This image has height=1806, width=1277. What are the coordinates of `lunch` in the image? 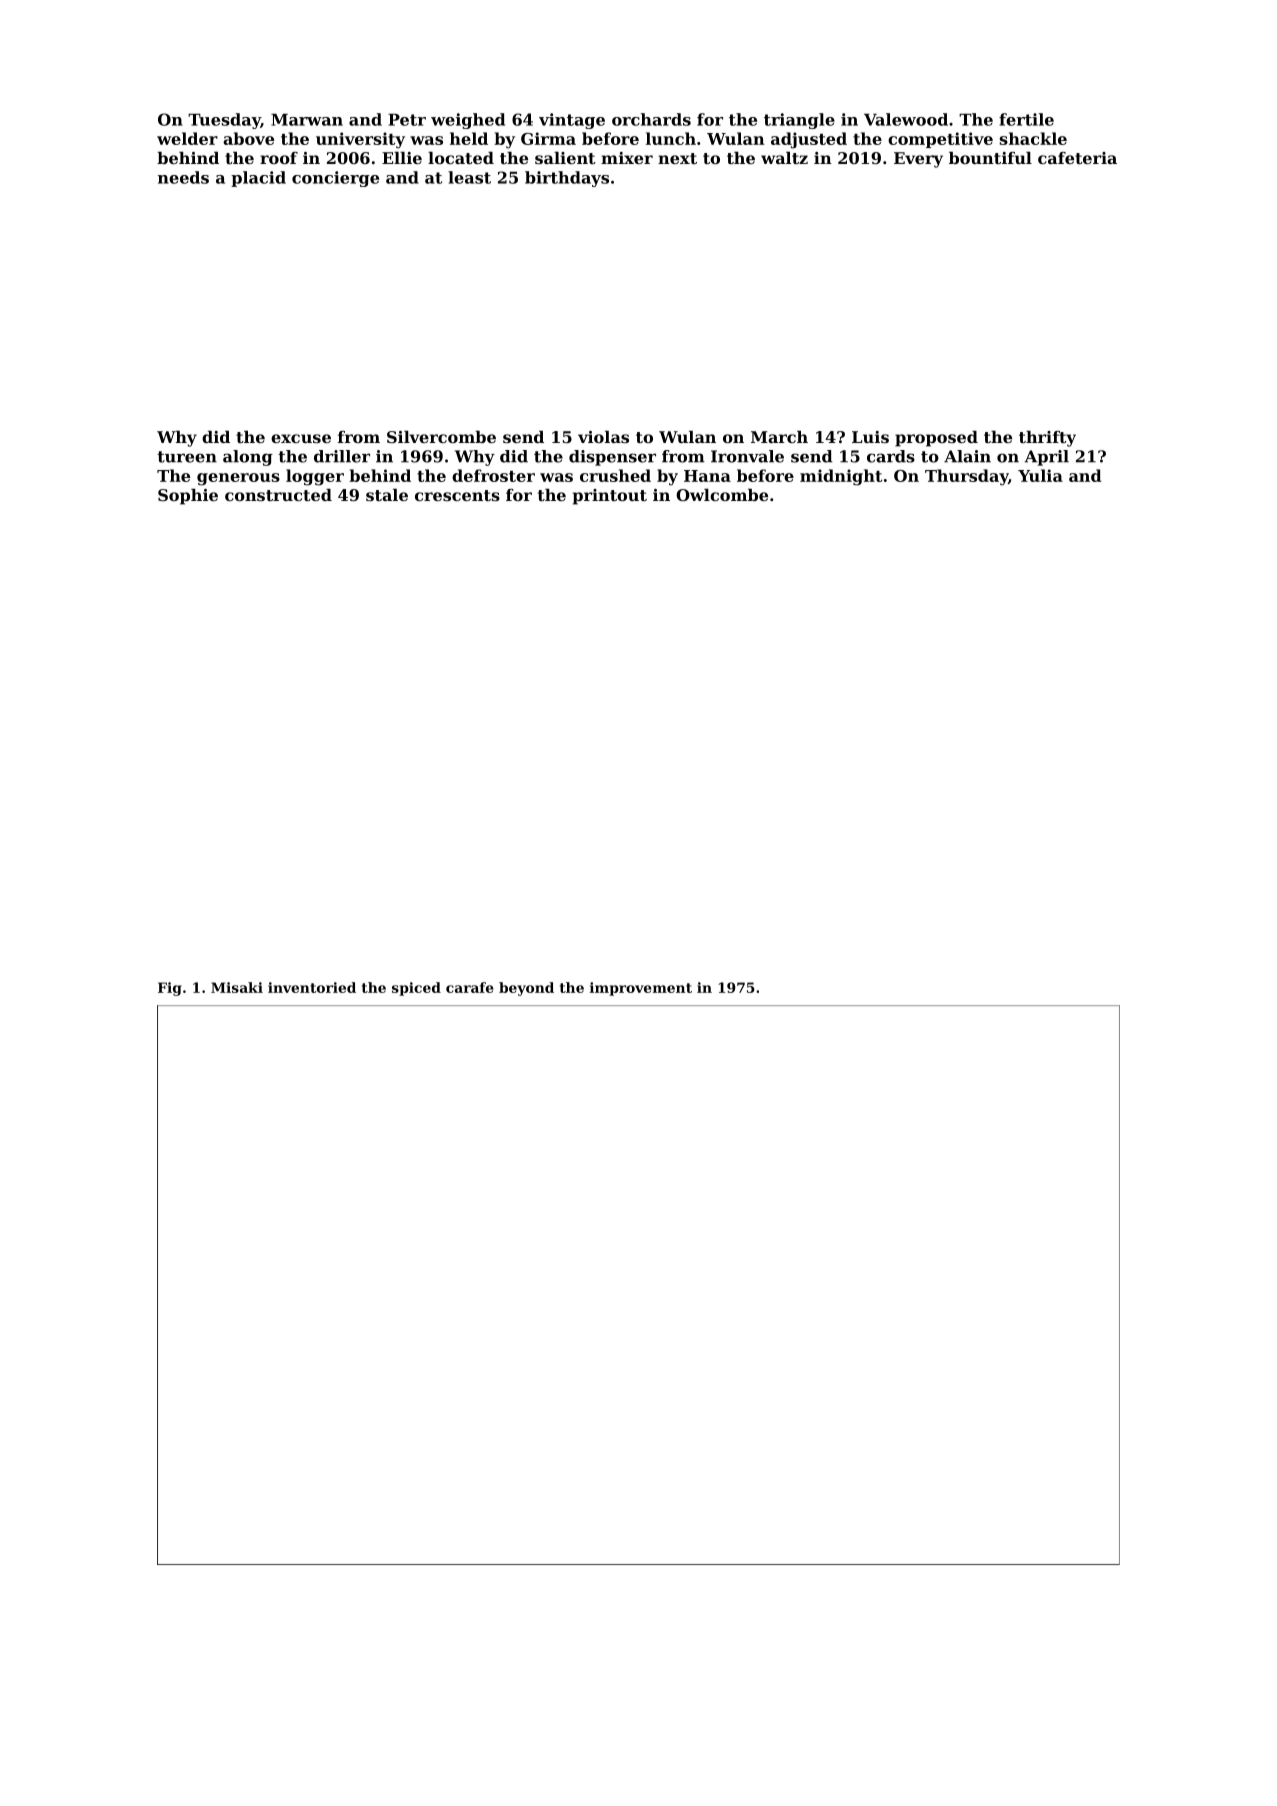 It's located at (671, 138).
